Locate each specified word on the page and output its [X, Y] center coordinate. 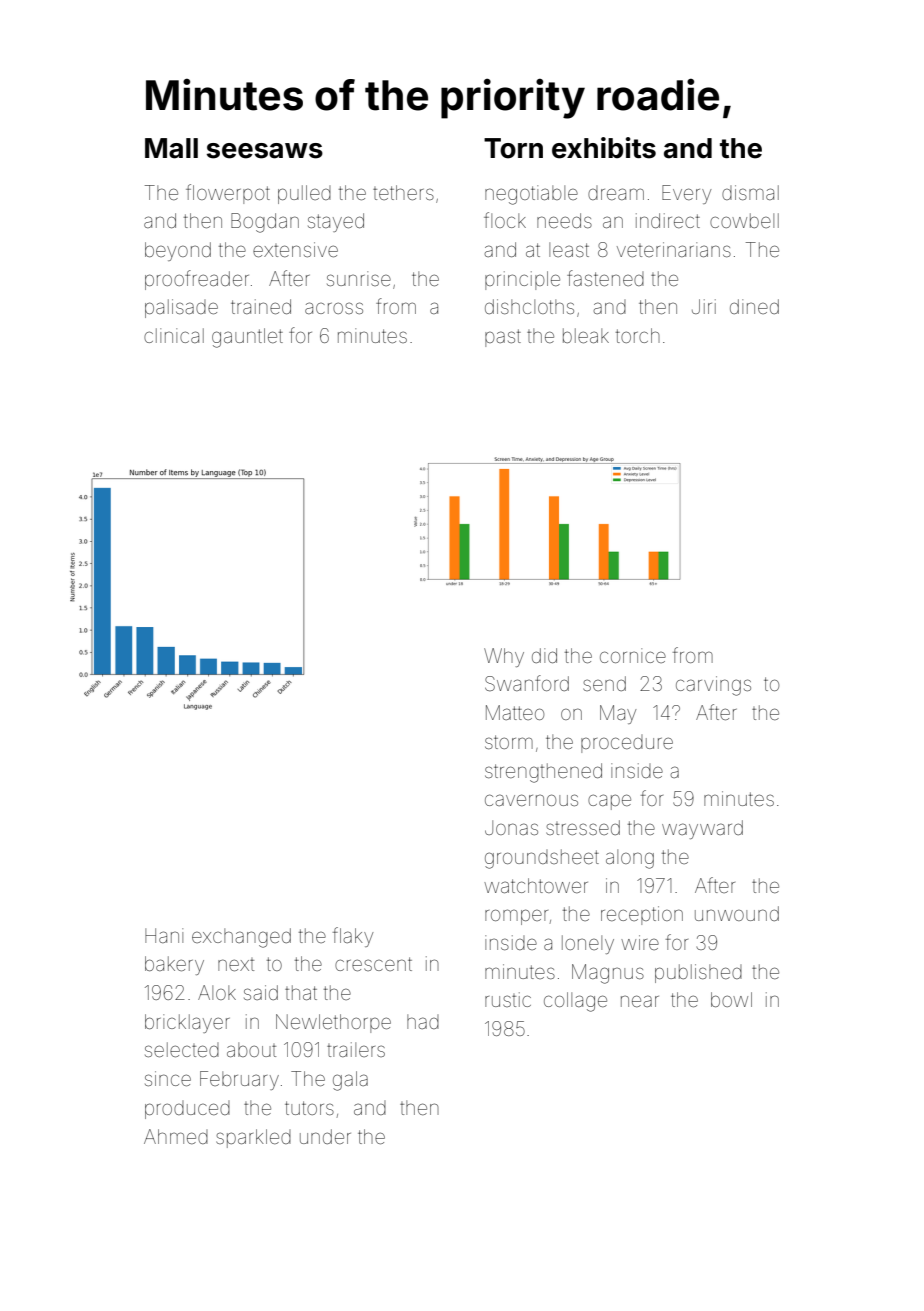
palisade [181, 308]
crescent [373, 964]
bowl [731, 999]
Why [504, 657]
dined [754, 306]
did [544, 655]
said [261, 992]
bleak [586, 335]
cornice [633, 655]
